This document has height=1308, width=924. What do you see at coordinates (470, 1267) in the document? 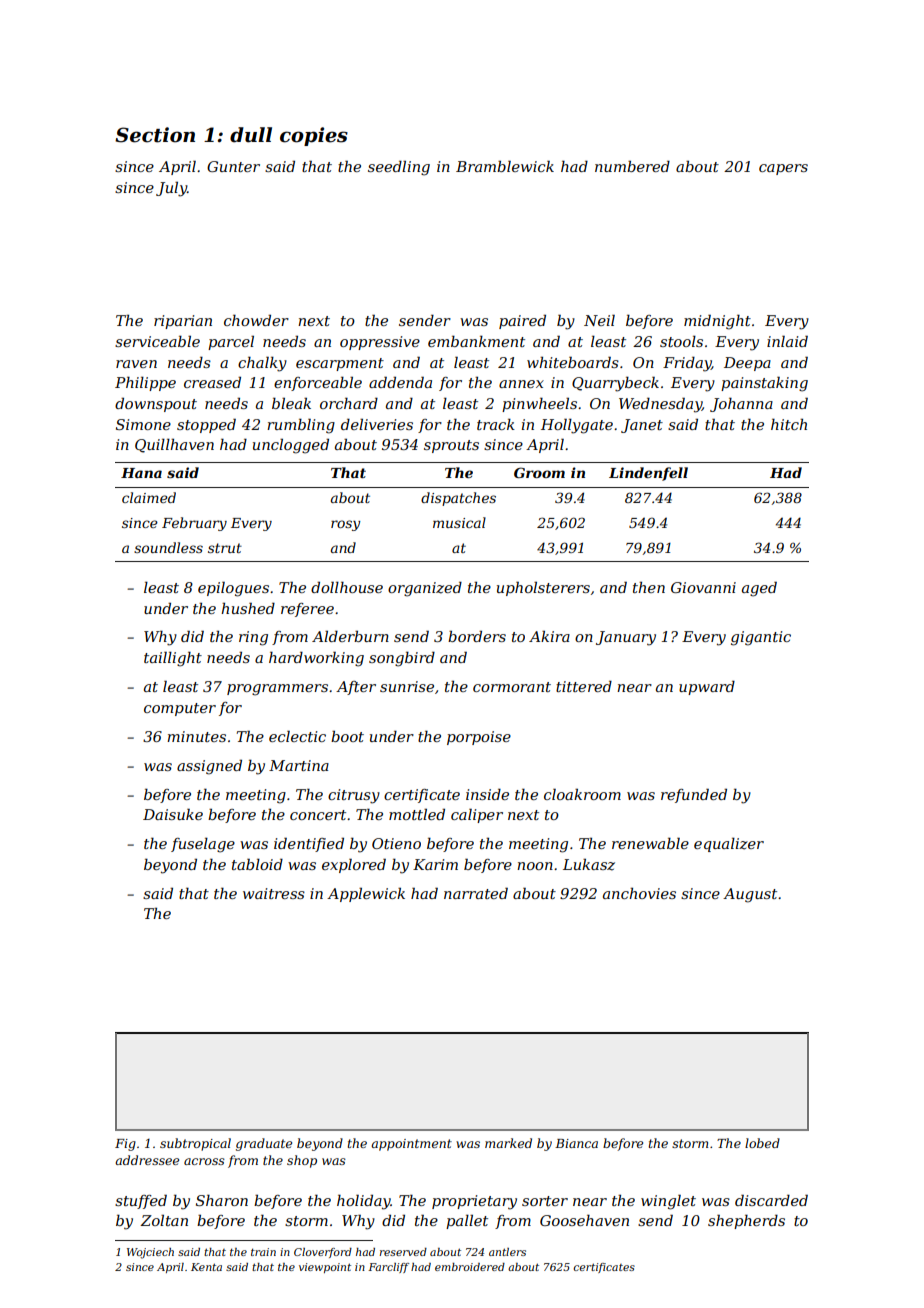
I see `embroidered` at bounding box center [470, 1267].
